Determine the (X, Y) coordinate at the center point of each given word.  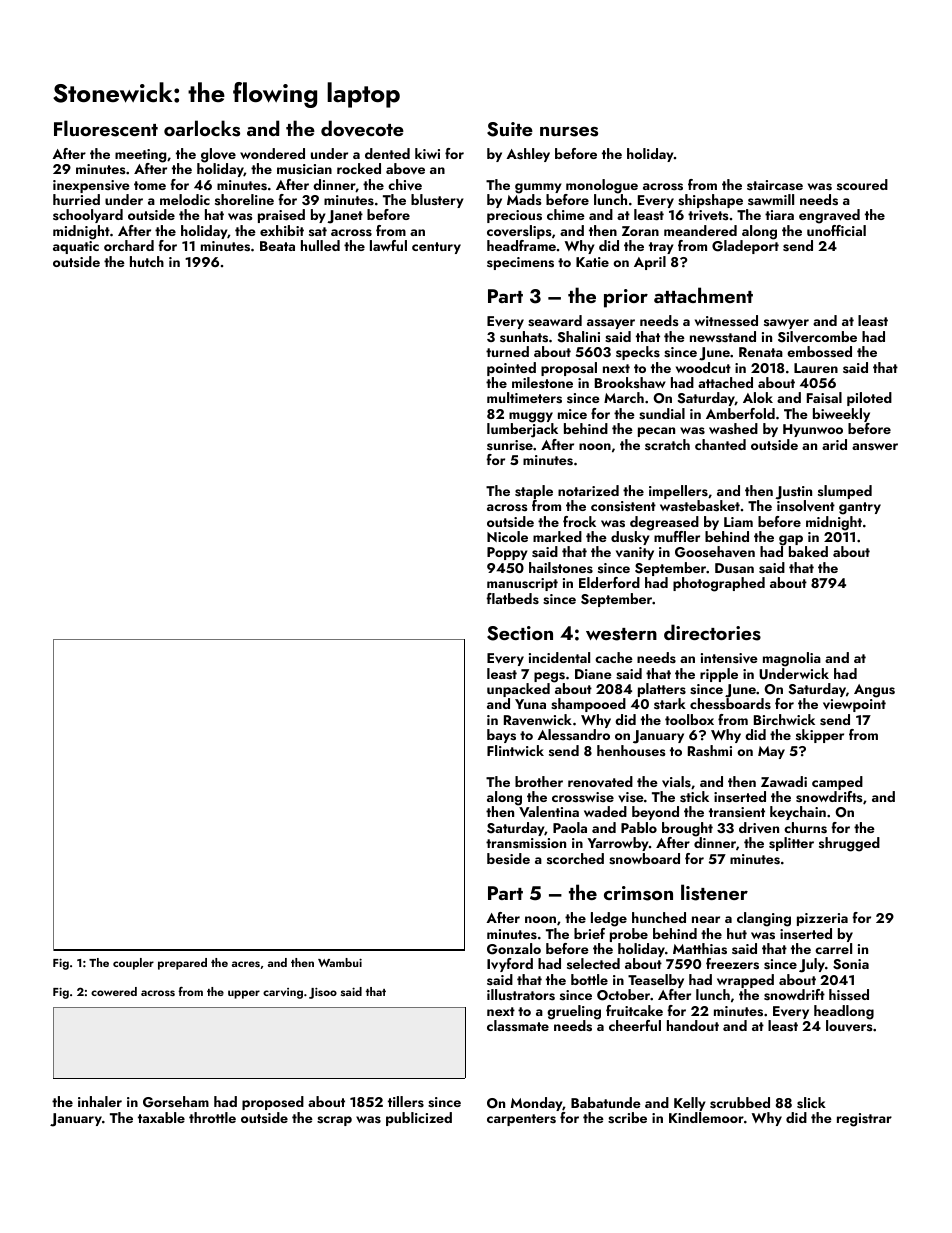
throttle (212, 1117)
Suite (510, 129)
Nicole (507, 536)
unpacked (518, 690)
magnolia (792, 659)
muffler (677, 536)
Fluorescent (106, 128)
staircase (775, 185)
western (621, 634)
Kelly (690, 1104)
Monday (537, 1104)
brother (539, 781)
